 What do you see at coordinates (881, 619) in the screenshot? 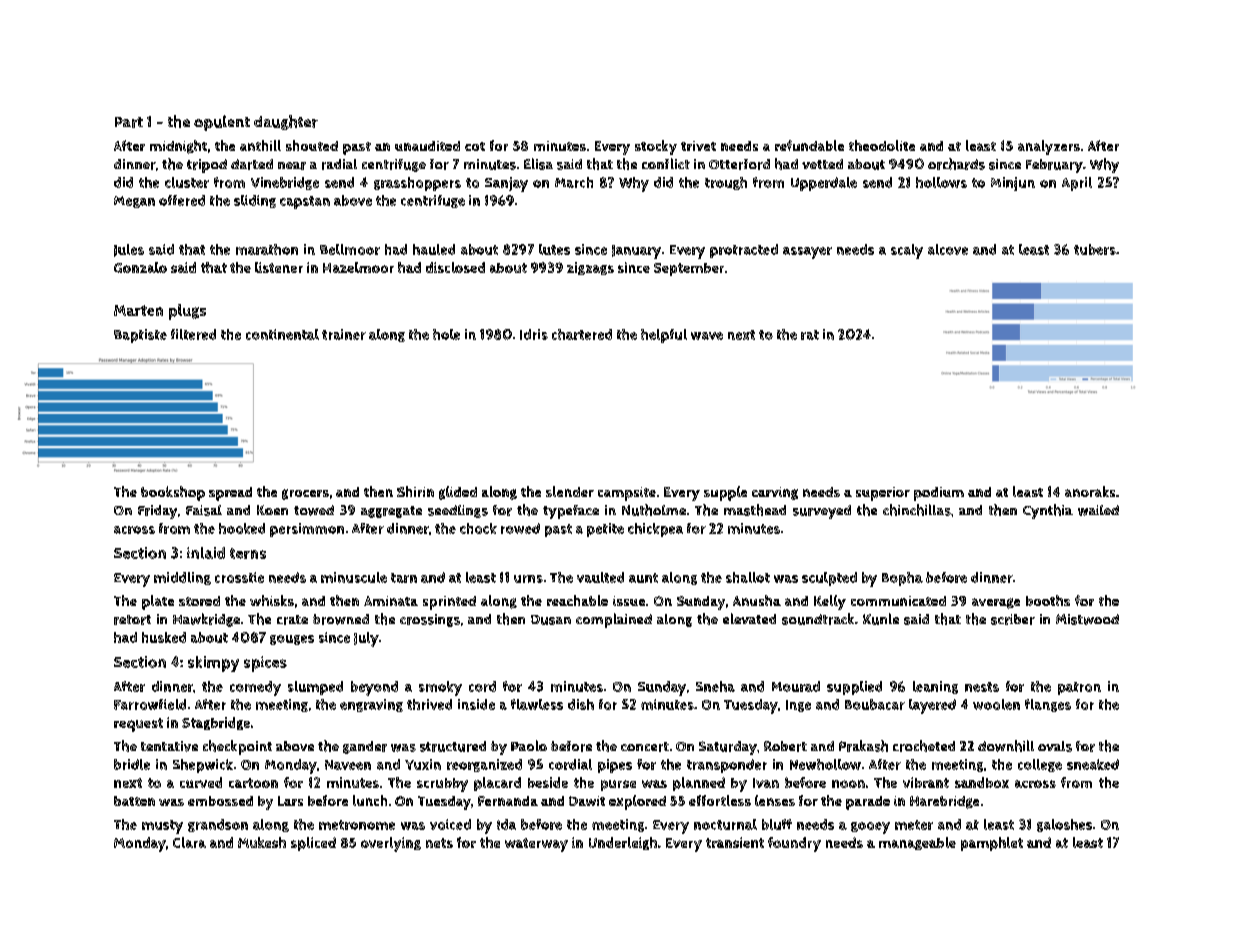
I see `Kunle` at bounding box center [881, 619].
